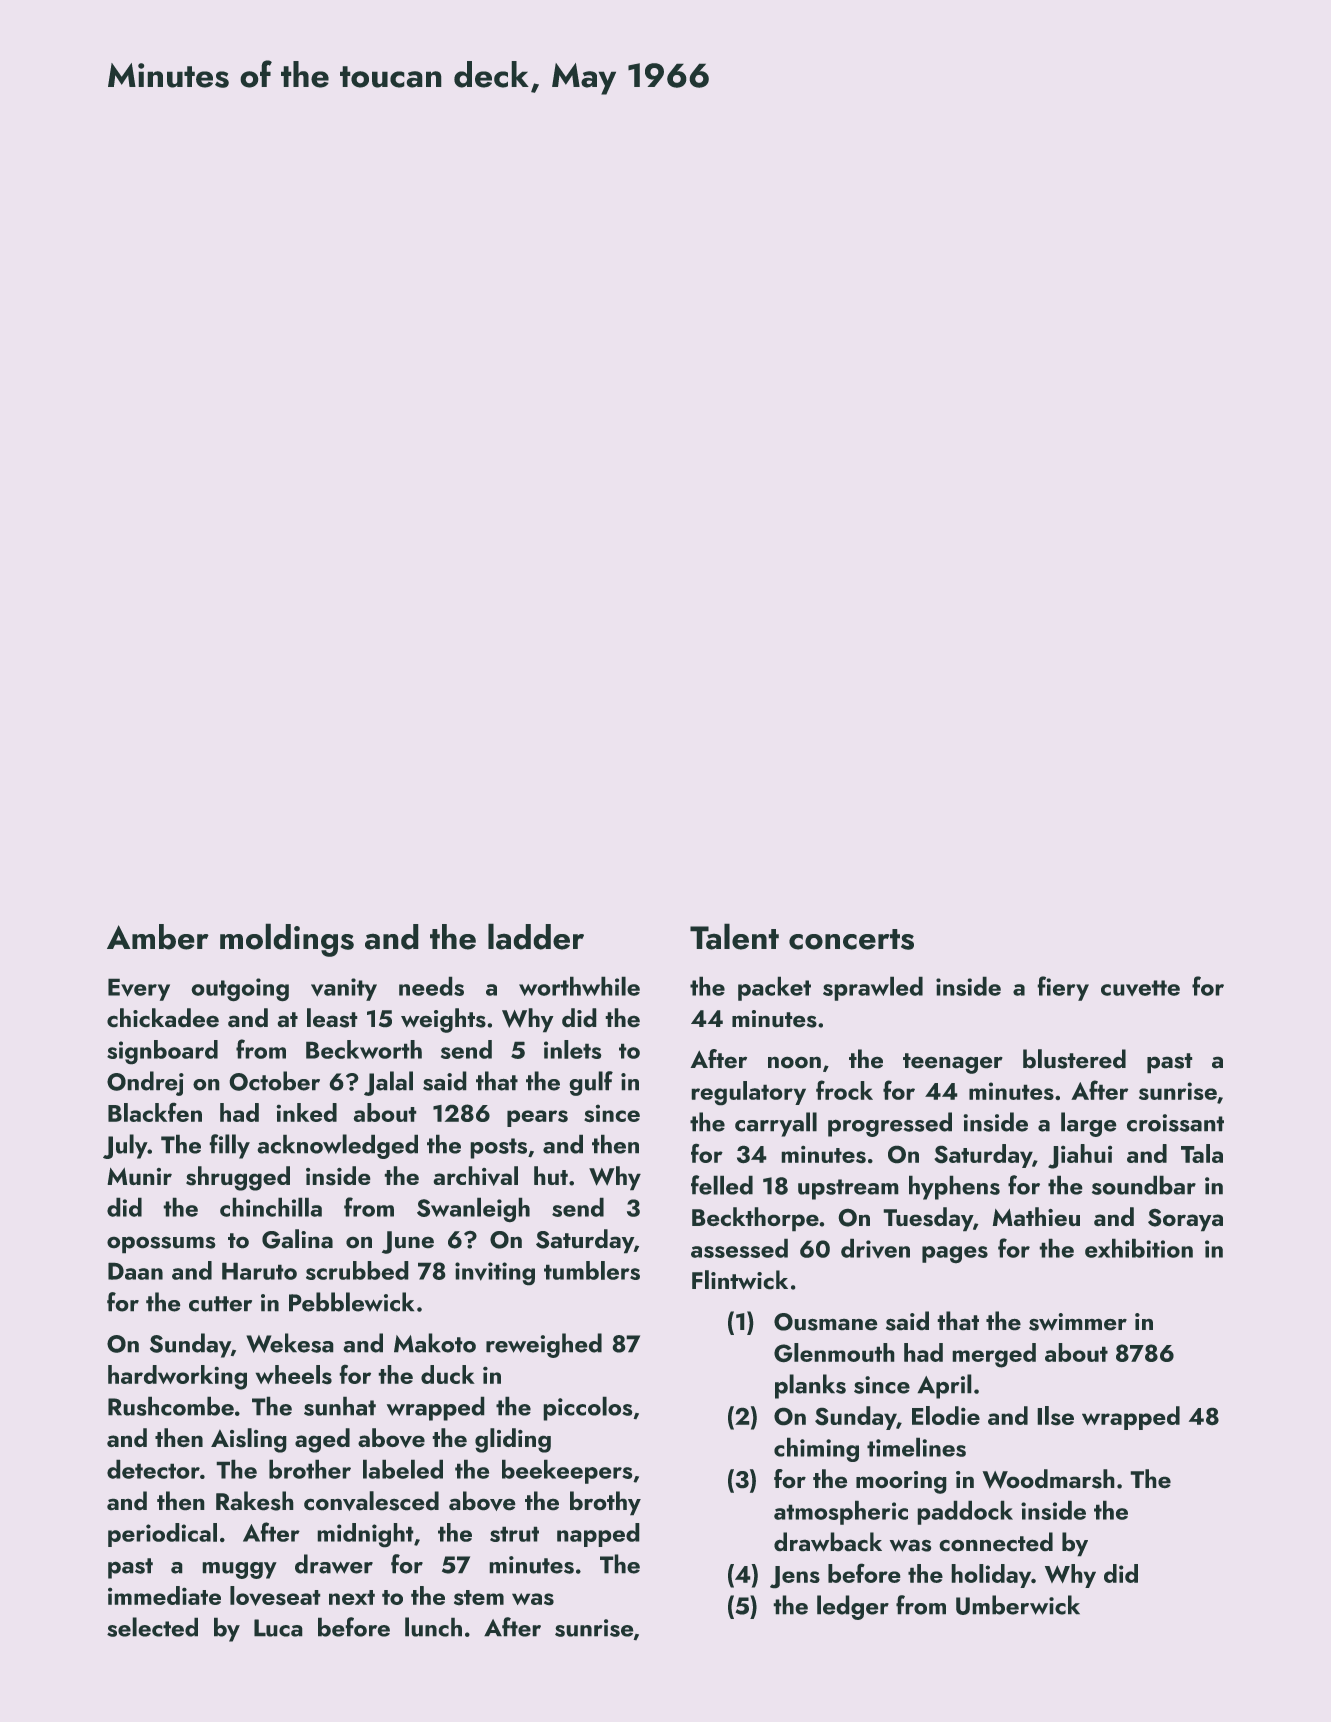  Describe the element at coordinates (278, 1628) in the document. I see `Luca` at that location.
